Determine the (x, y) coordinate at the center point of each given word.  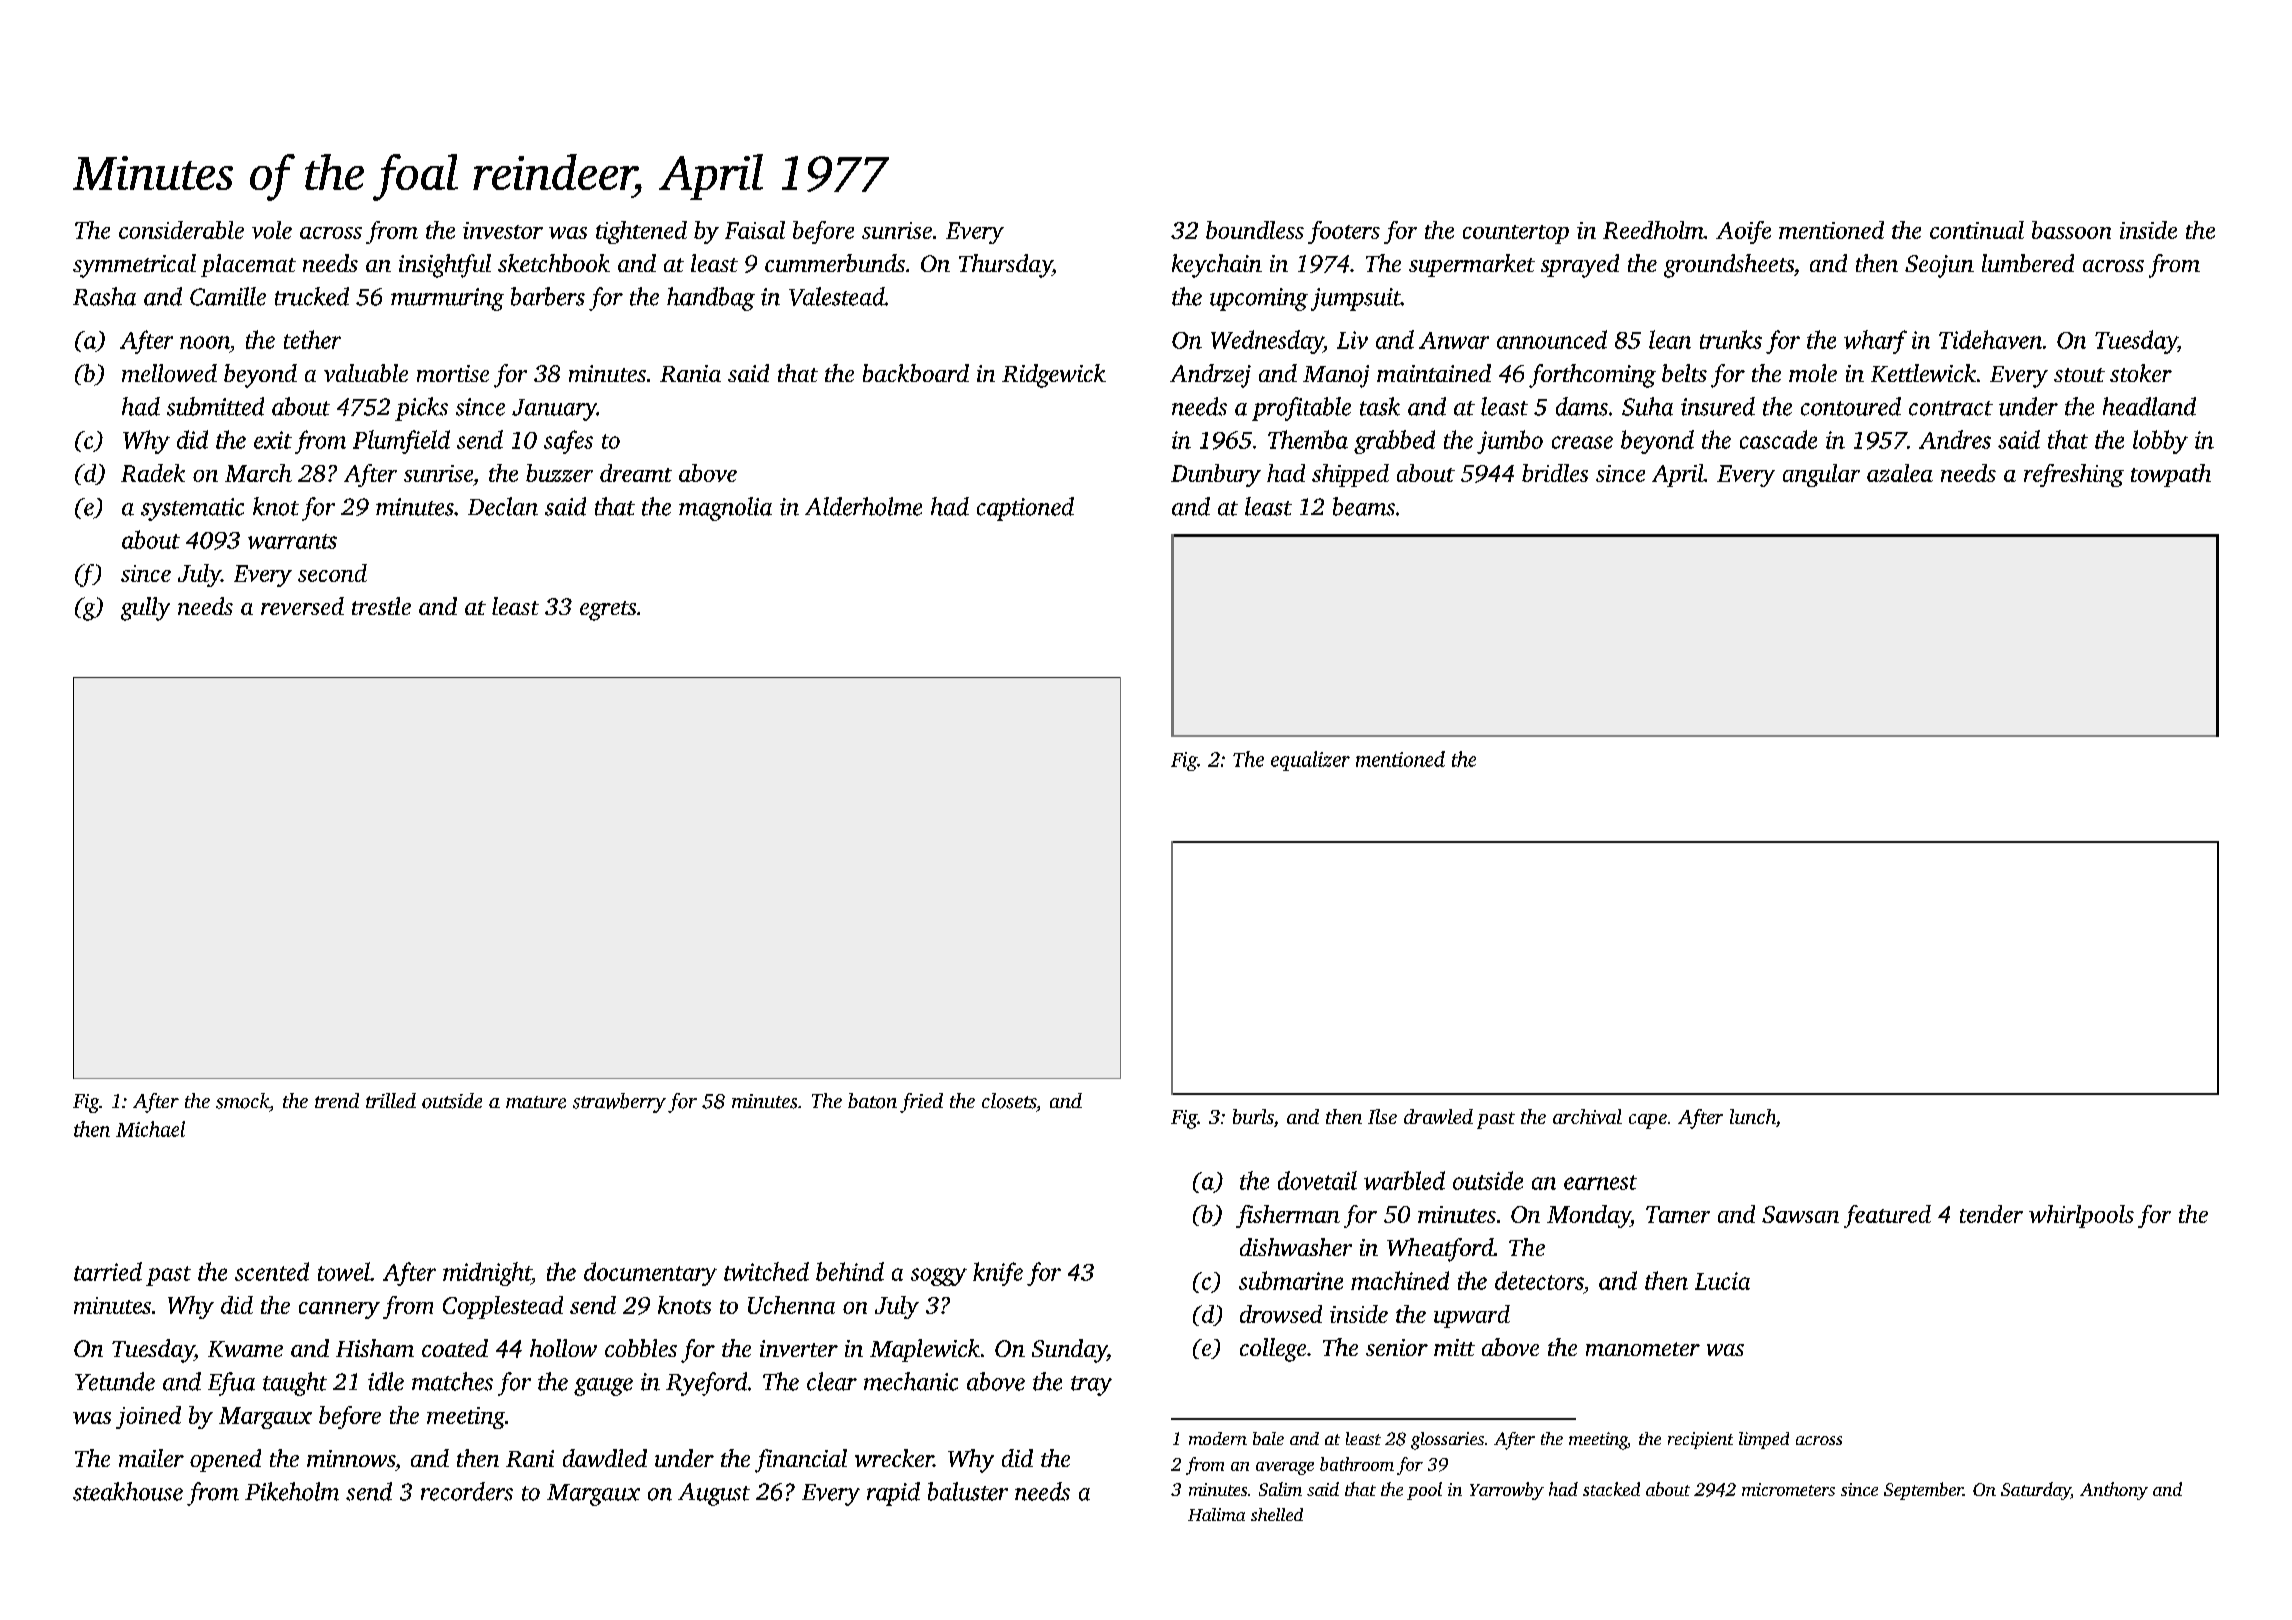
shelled (1277, 1514)
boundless (1255, 230)
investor (503, 230)
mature (536, 1102)
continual (1977, 230)
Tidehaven (1990, 339)
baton (872, 1101)
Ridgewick (1054, 376)
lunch (1753, 1116)
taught (295, 1384)
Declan (503, 506)
